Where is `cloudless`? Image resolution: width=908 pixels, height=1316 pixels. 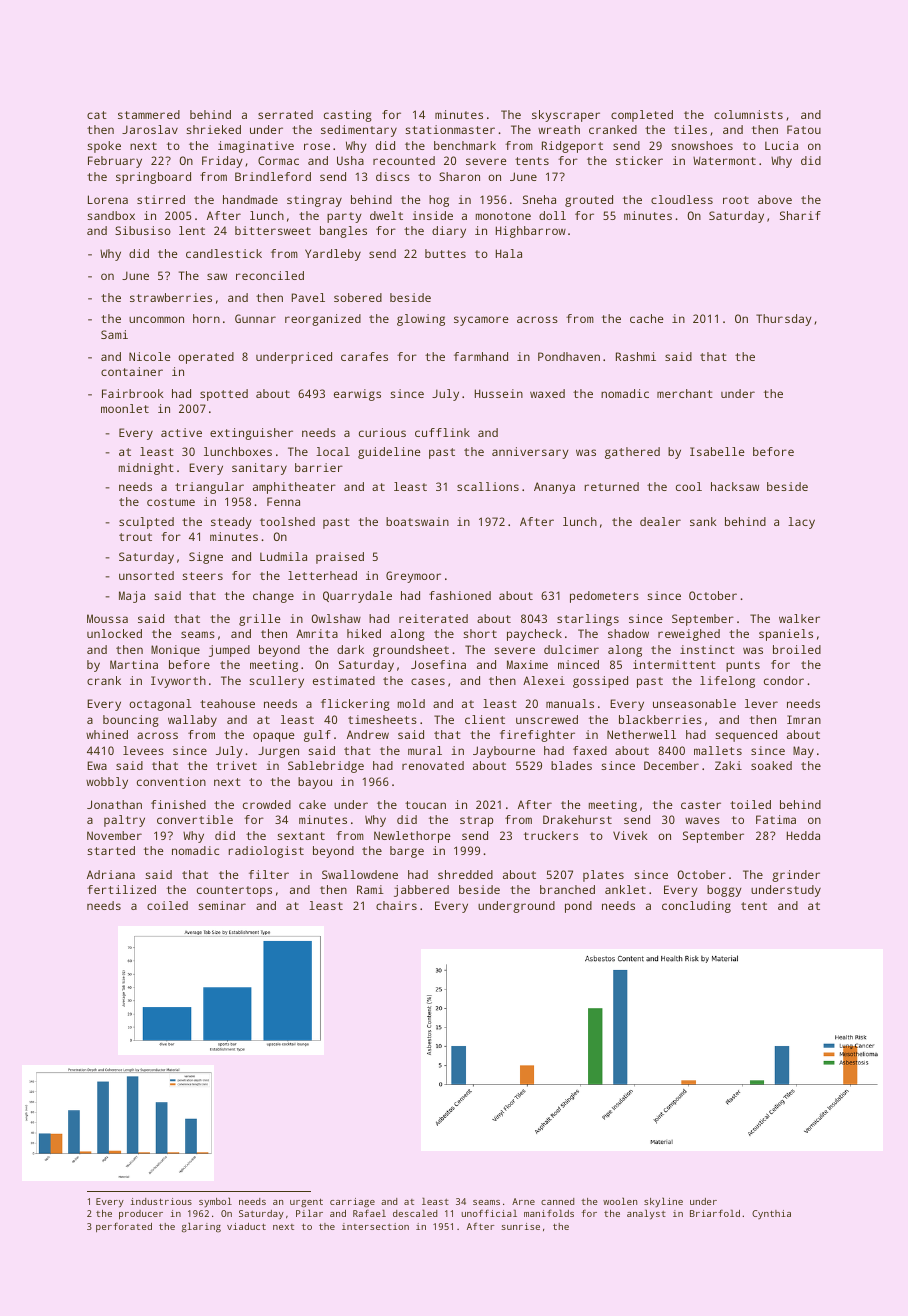
cloudless is located at coordinates (682, 199).
